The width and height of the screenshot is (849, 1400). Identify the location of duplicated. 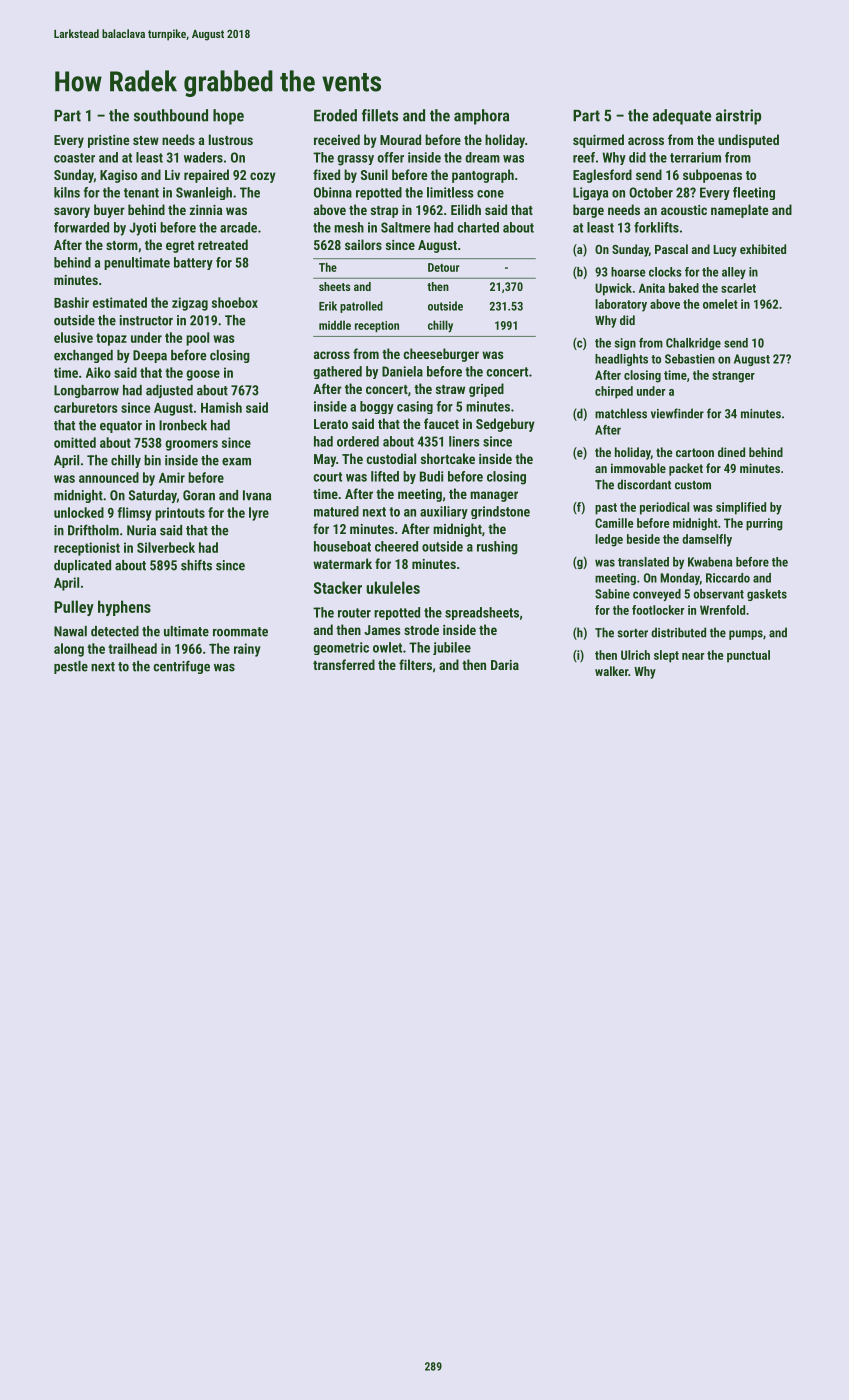
(82, 566).
